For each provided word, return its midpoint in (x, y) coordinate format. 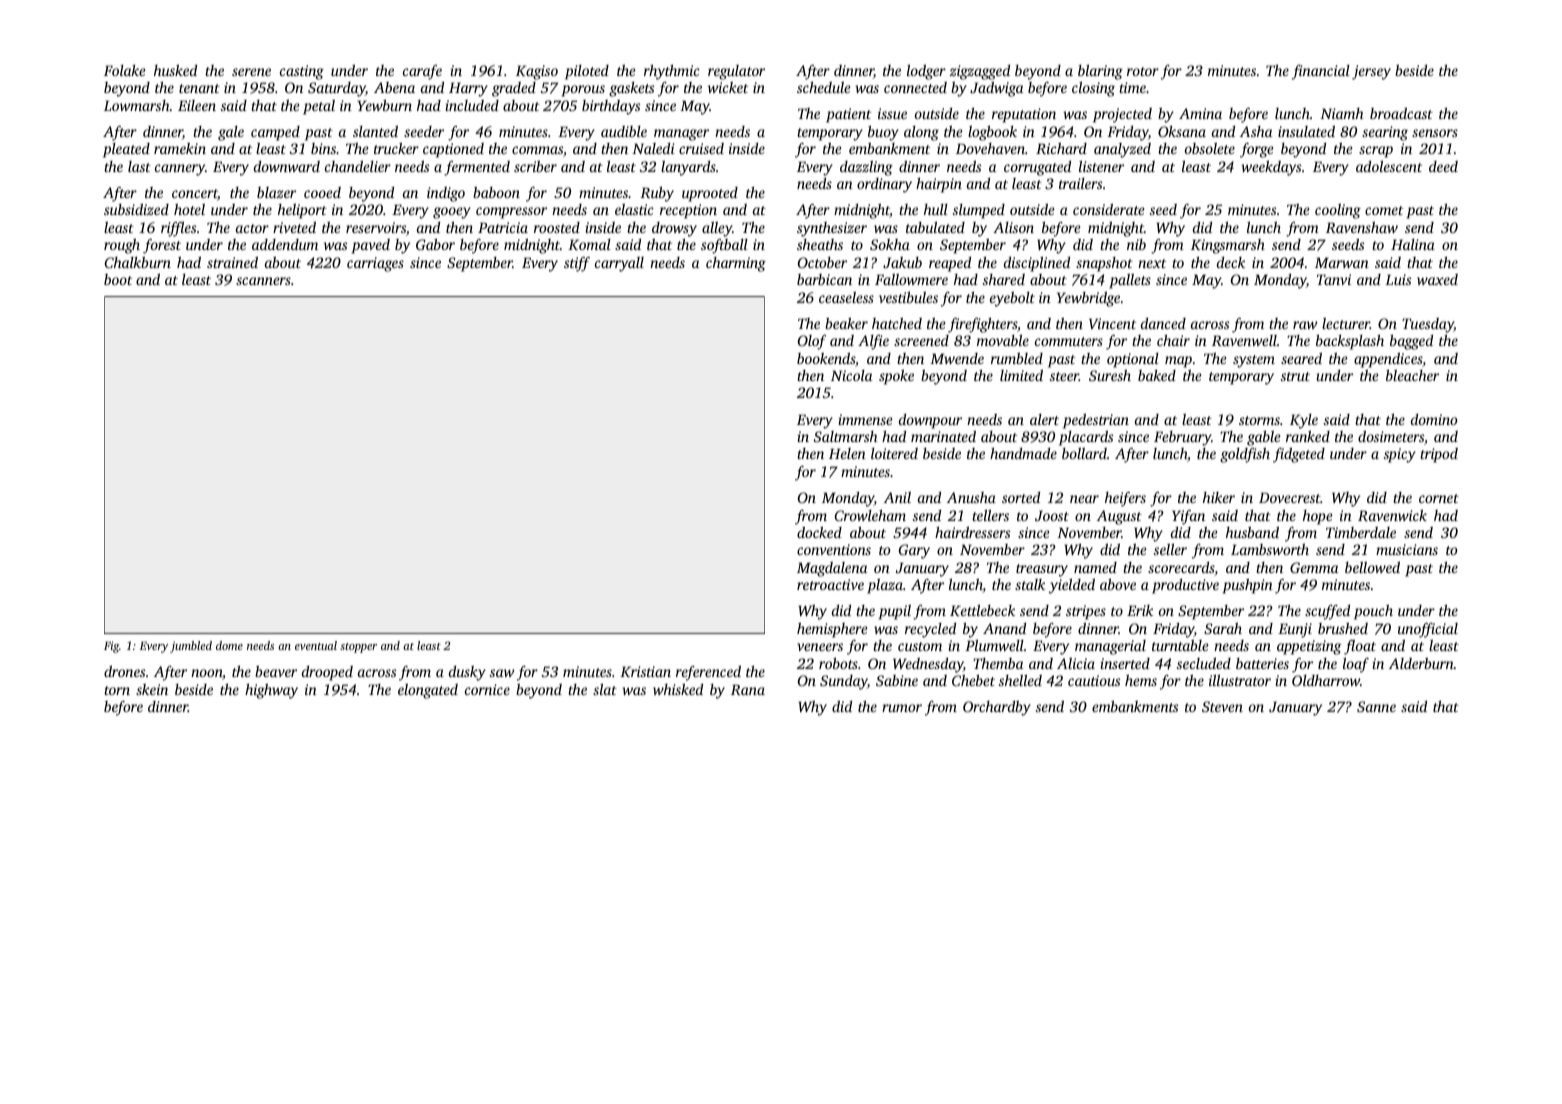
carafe (422, 72)
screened (921, 340)
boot (118, 279)
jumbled (191, 647)
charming (736, 264)
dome (229, 645)
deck (1231, 262)
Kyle (1304, 421)
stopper (358, 648)
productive (1185, 586)
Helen (847, 453)
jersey (1371, 72)
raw (1305, 325)
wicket (728, 87)
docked (819, 532)
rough (122, 246)
